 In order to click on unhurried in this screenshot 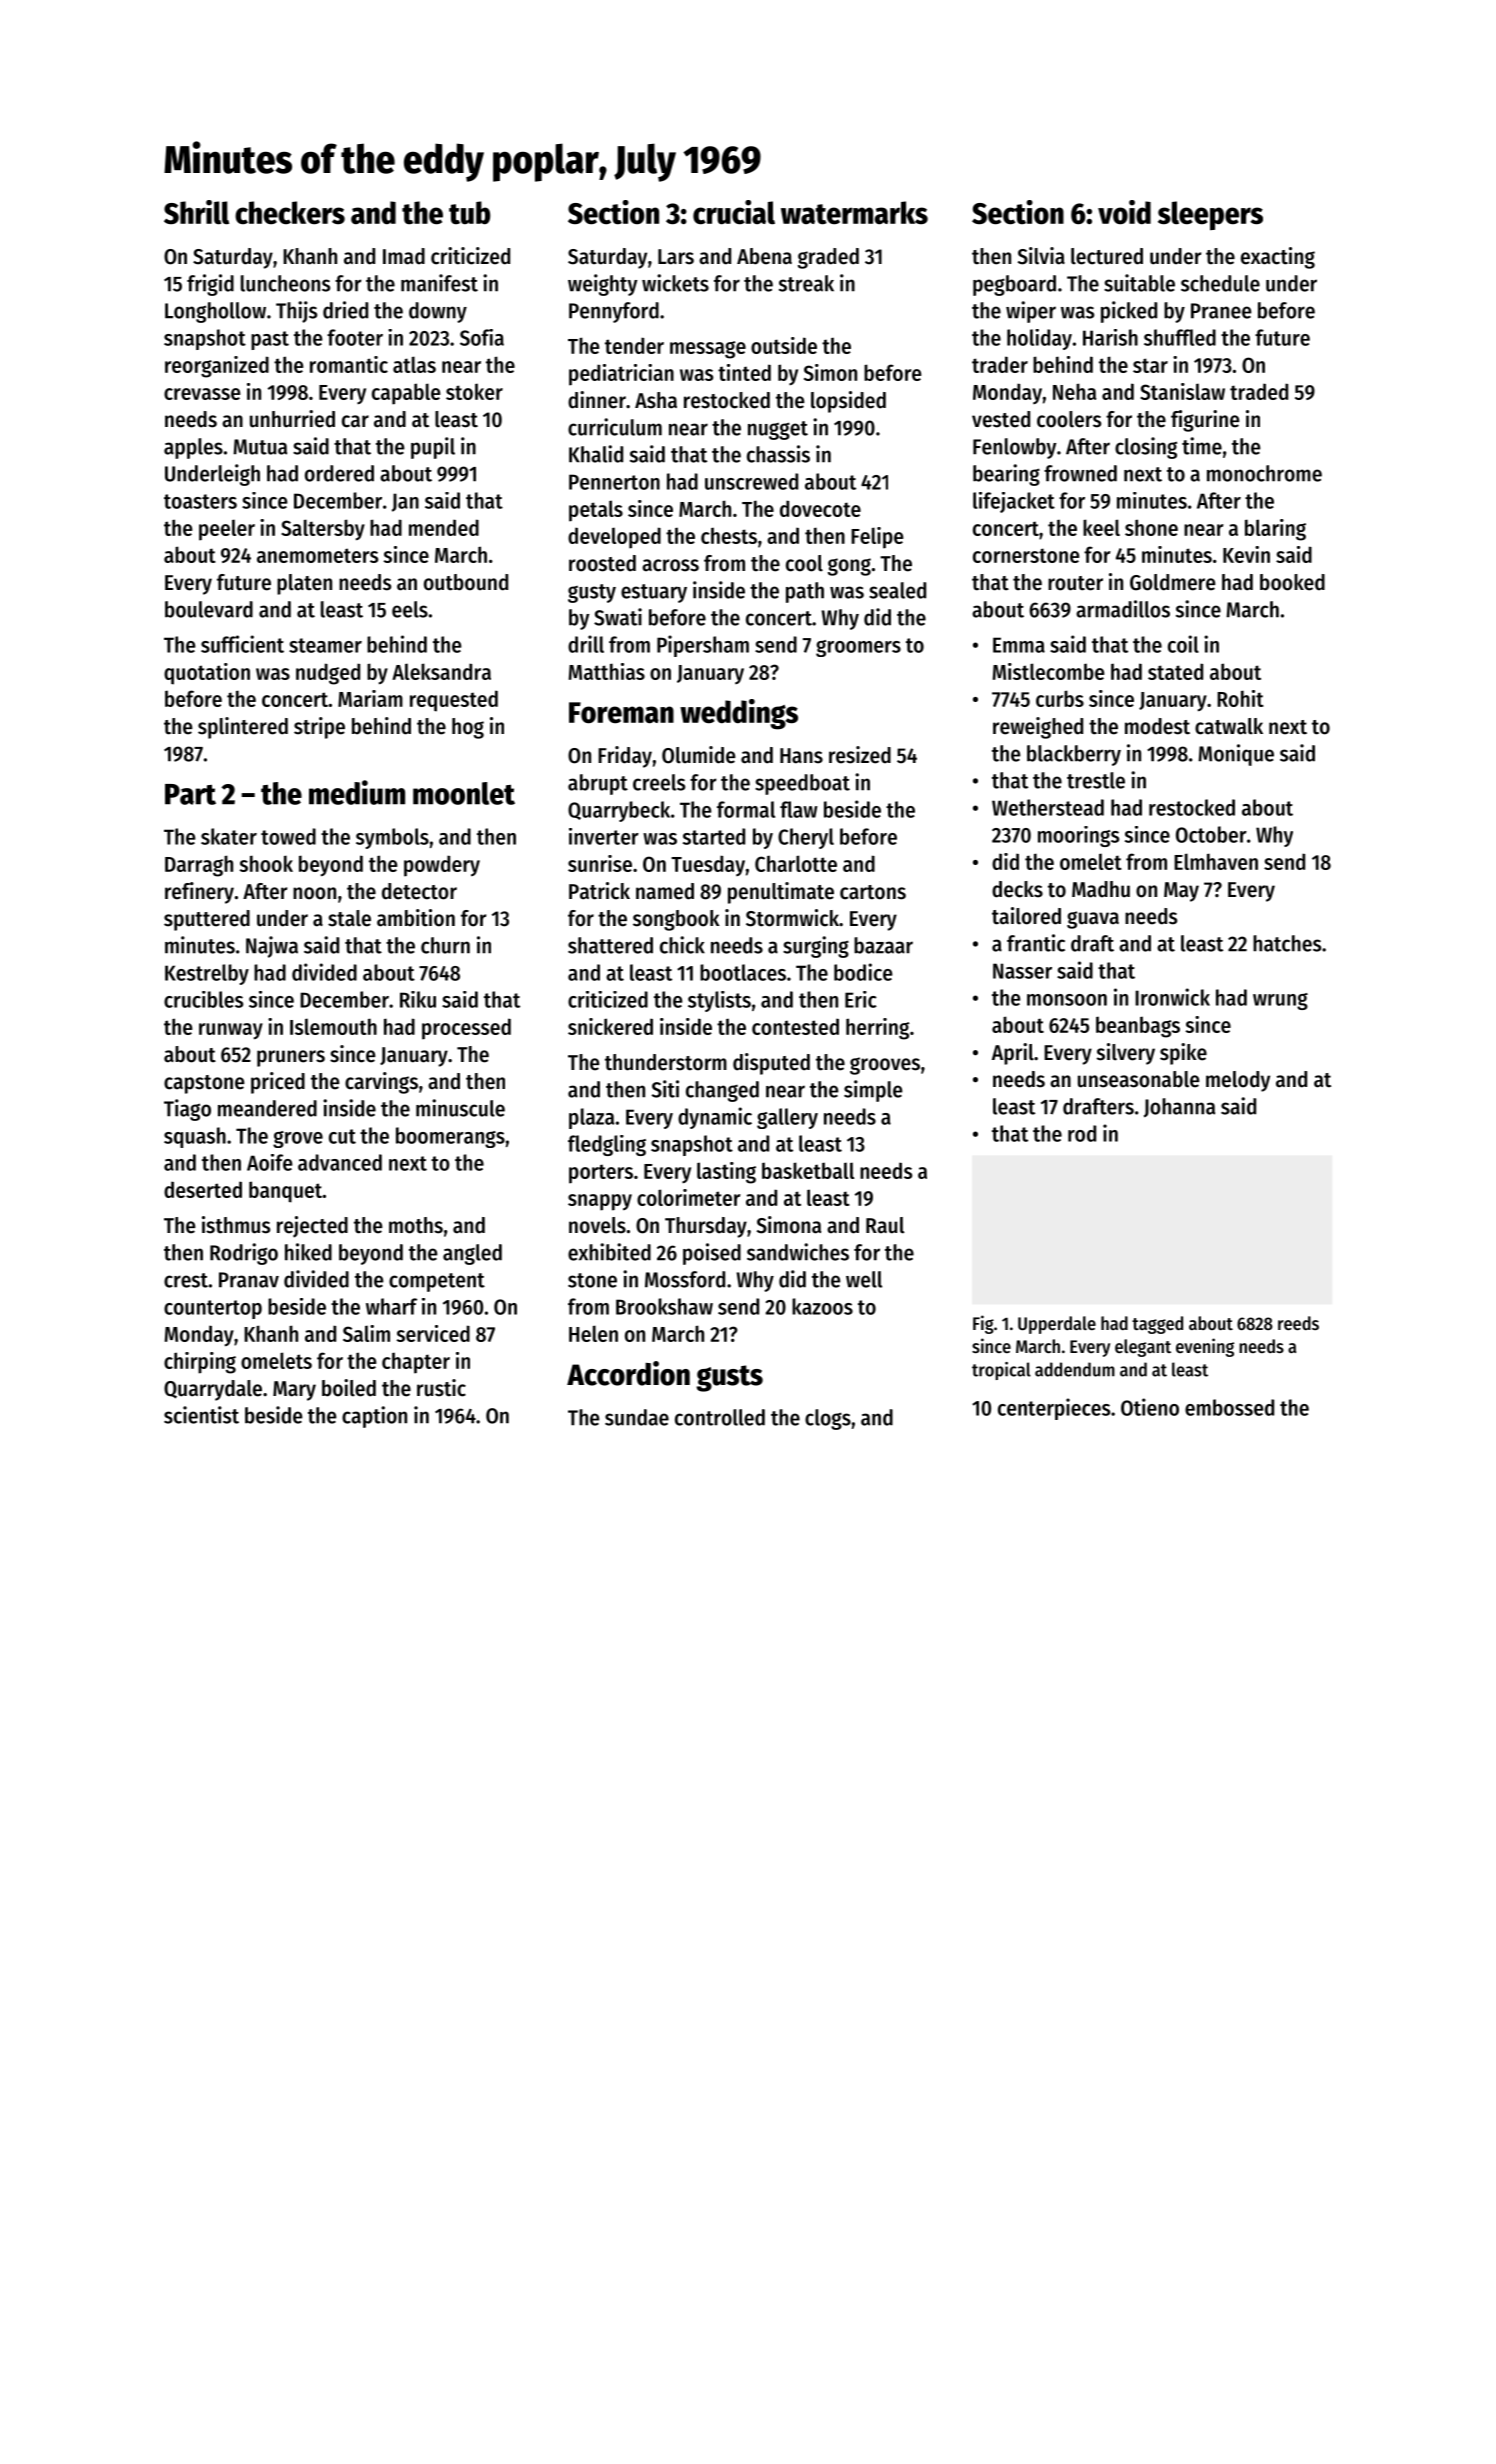, I will do `click(292, 419)`.
